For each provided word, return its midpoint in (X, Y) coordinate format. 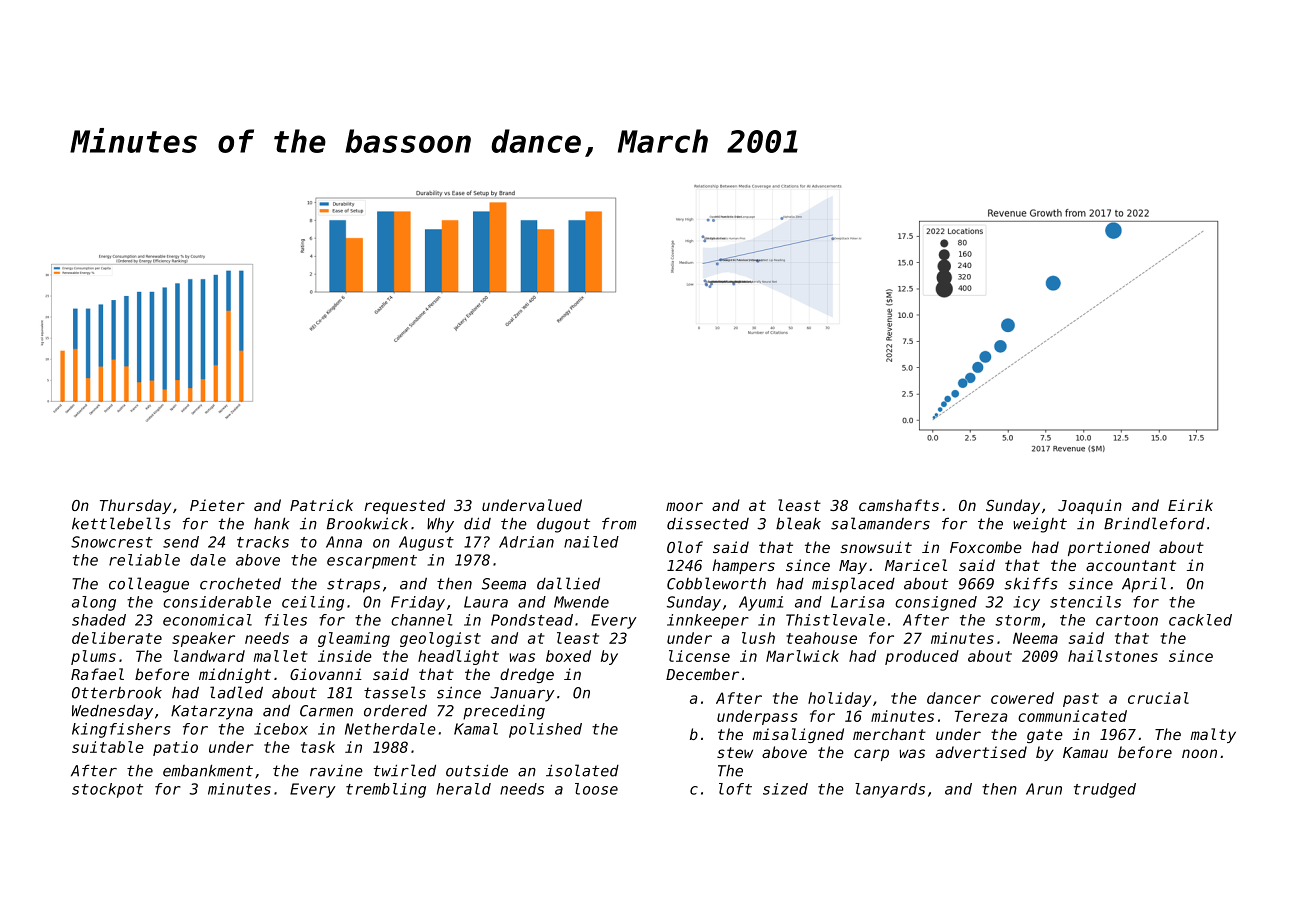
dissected (708, 523)
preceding (504, 712)
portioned (1109, 548)
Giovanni (326, 674)
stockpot (107, 790)
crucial (1158, 698)
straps (353, 585)
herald (464, 789)
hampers (743, 566)
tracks (263, 542)
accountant (1131, 565)
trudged (1105, 790)
